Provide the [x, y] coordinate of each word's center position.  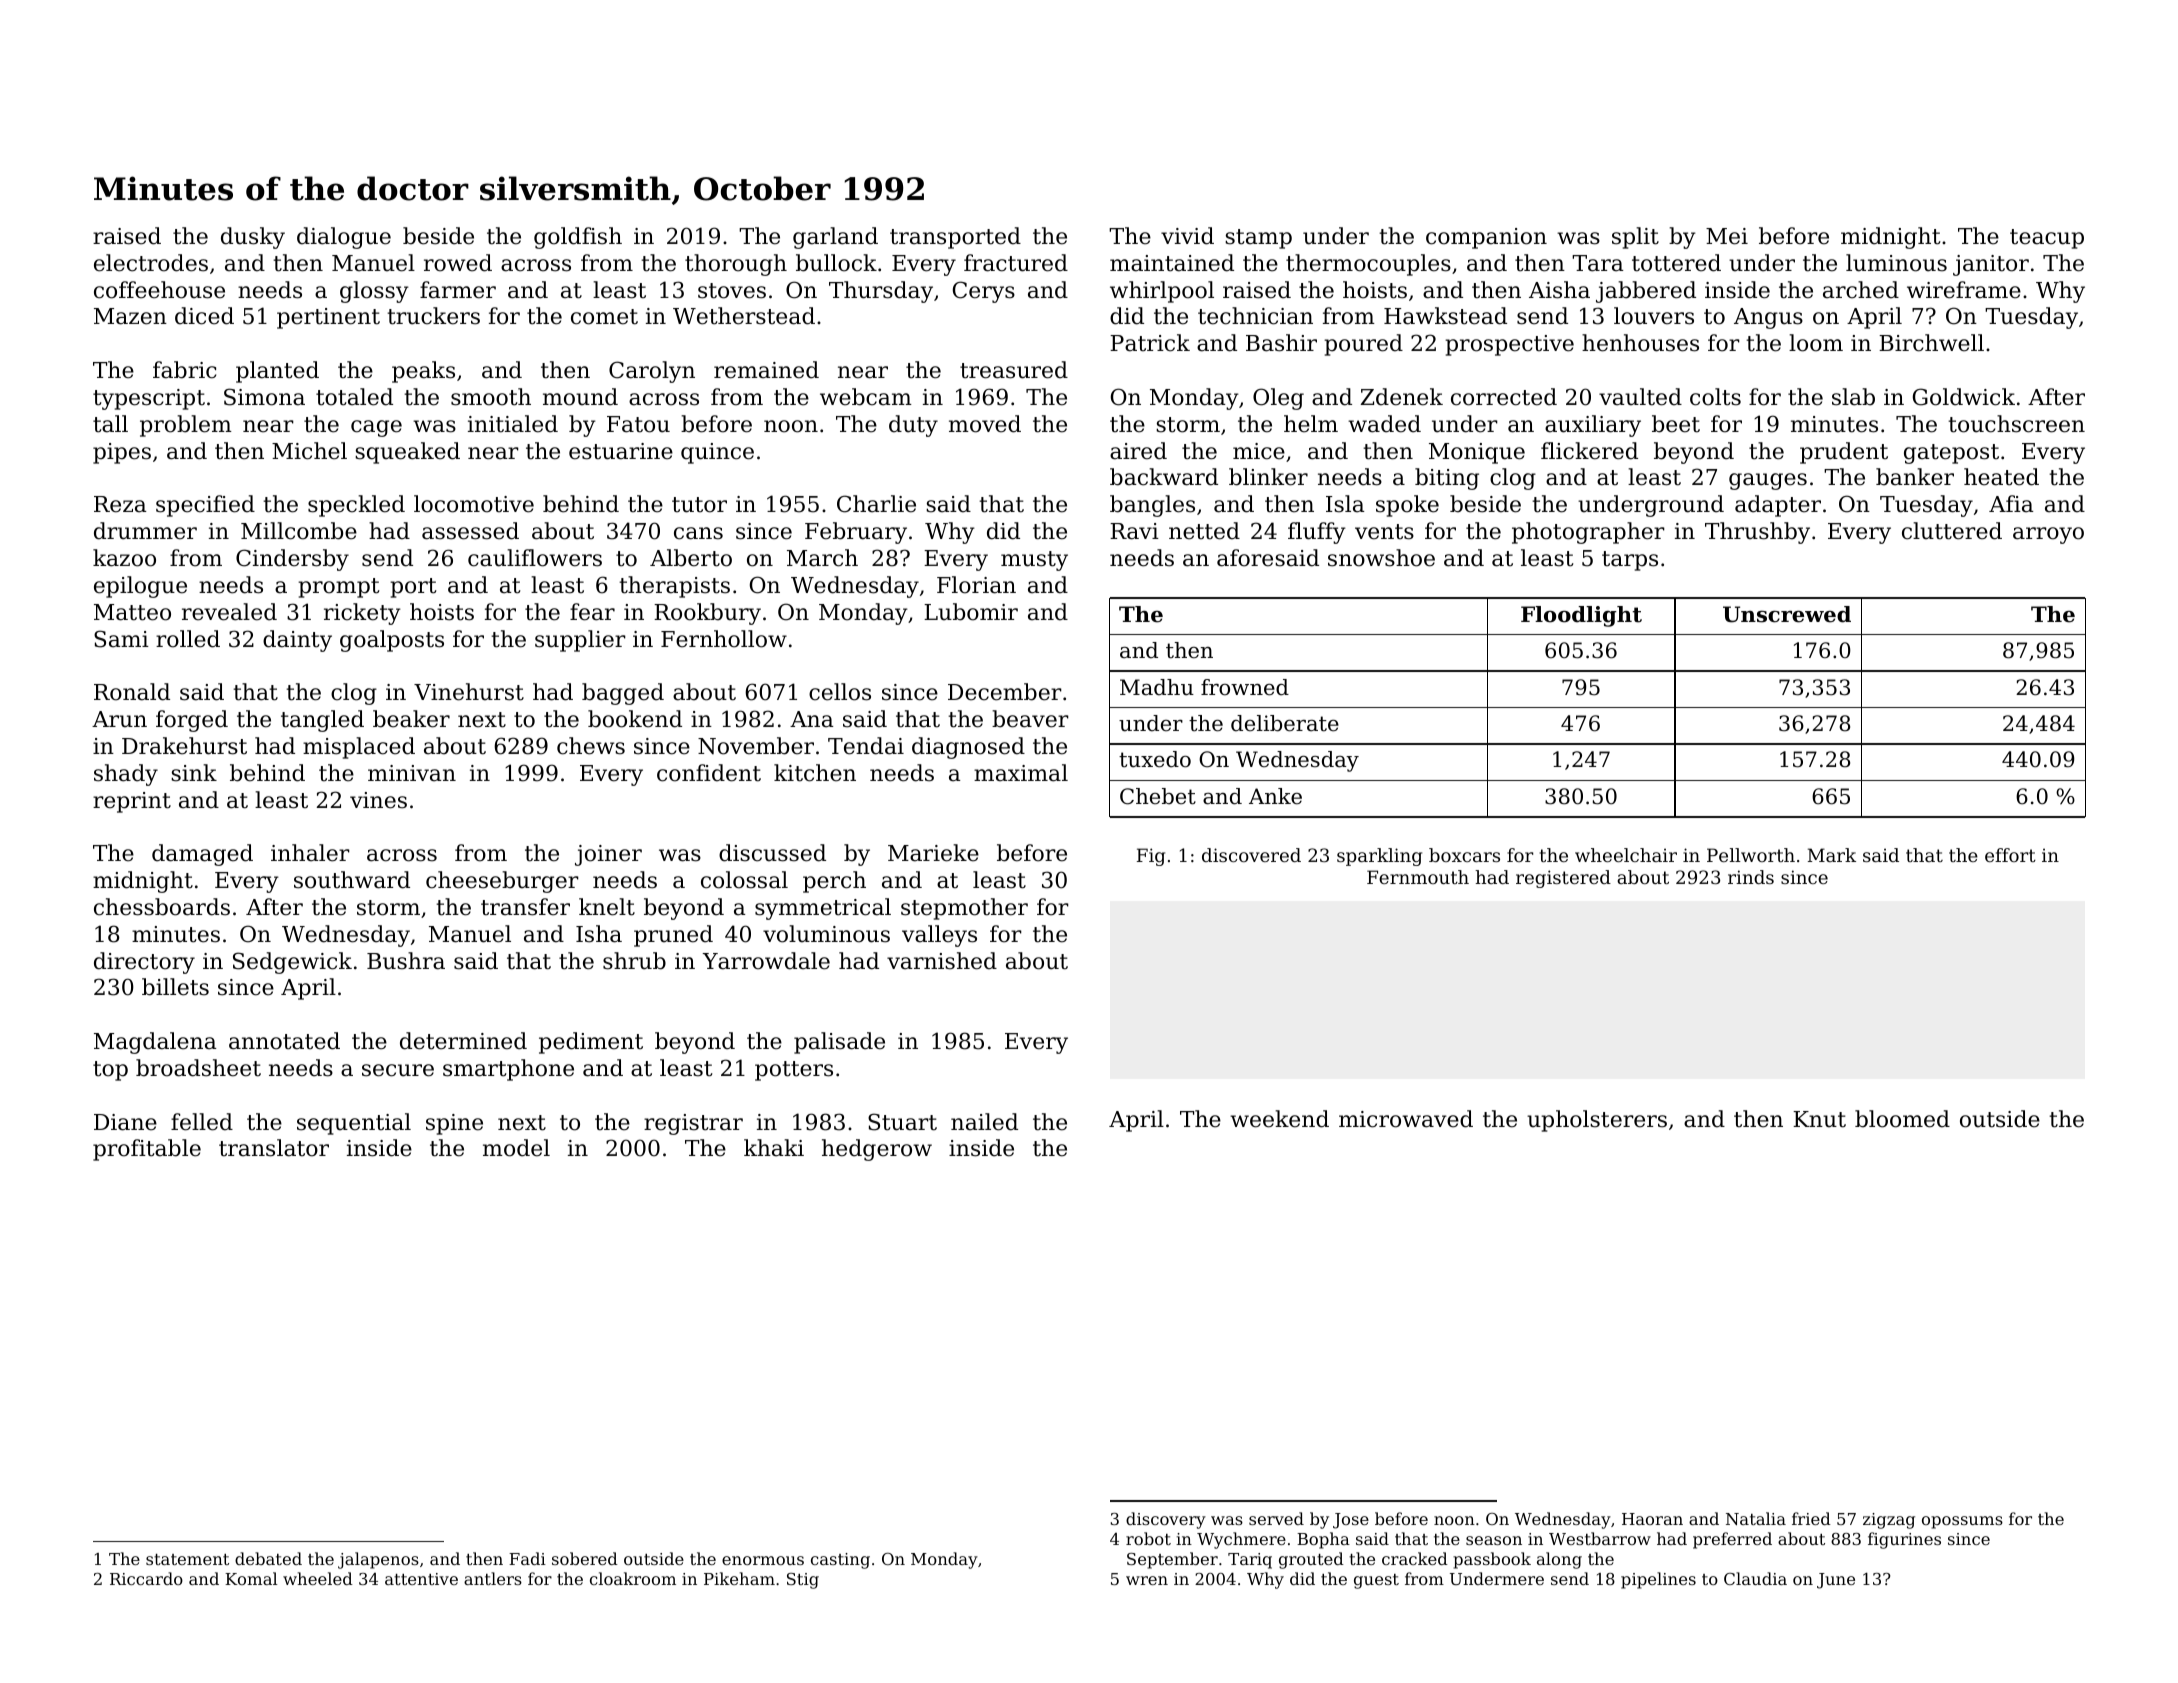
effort [2010, 855]
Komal [251, 1578]
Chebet [1158, 796]
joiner [608, 855]
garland [835, 238]
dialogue [344, 238]
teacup [2047, 239]
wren [1147, 1580]
